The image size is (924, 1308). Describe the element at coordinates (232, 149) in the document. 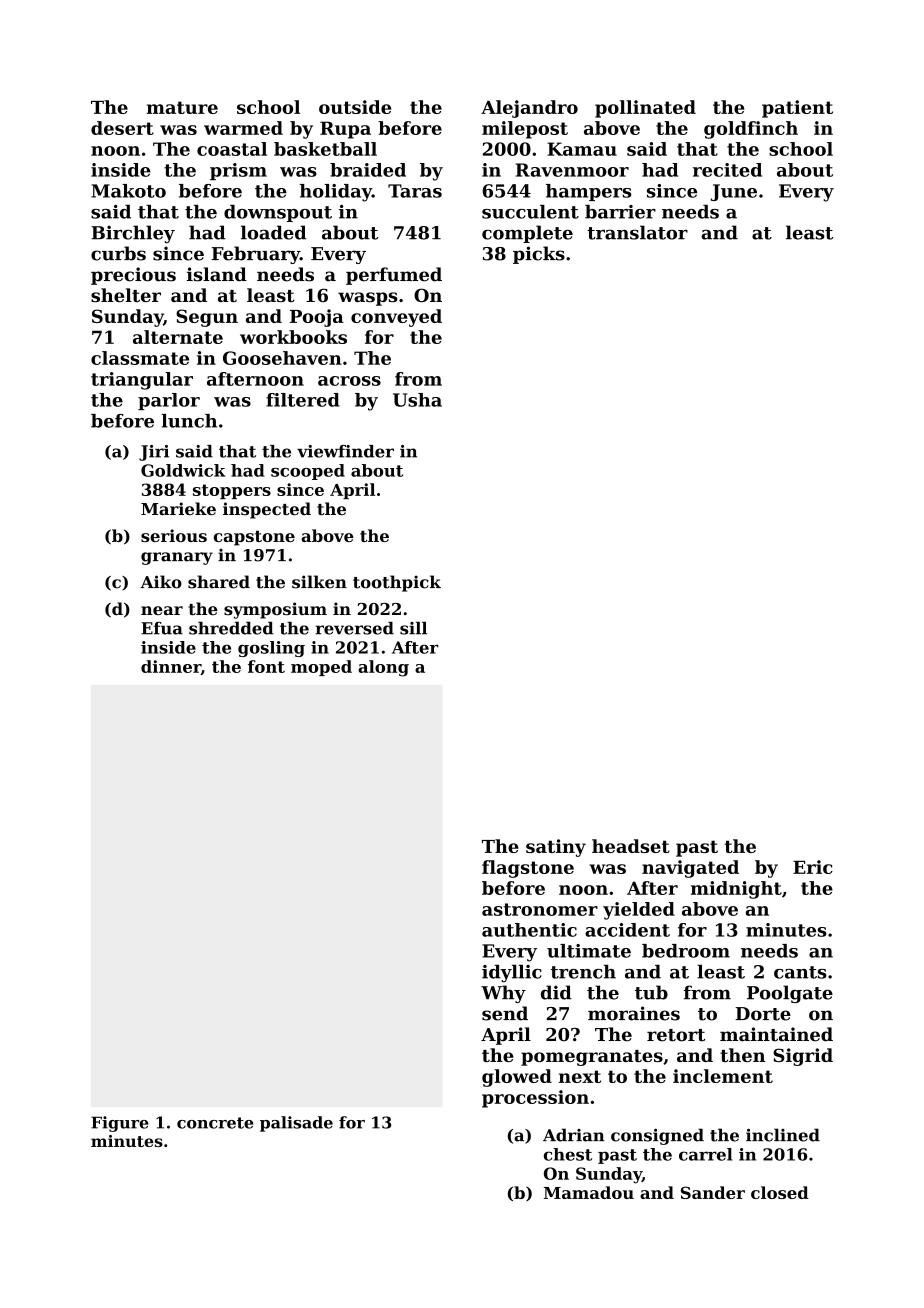

I see `coastal` at that location.
